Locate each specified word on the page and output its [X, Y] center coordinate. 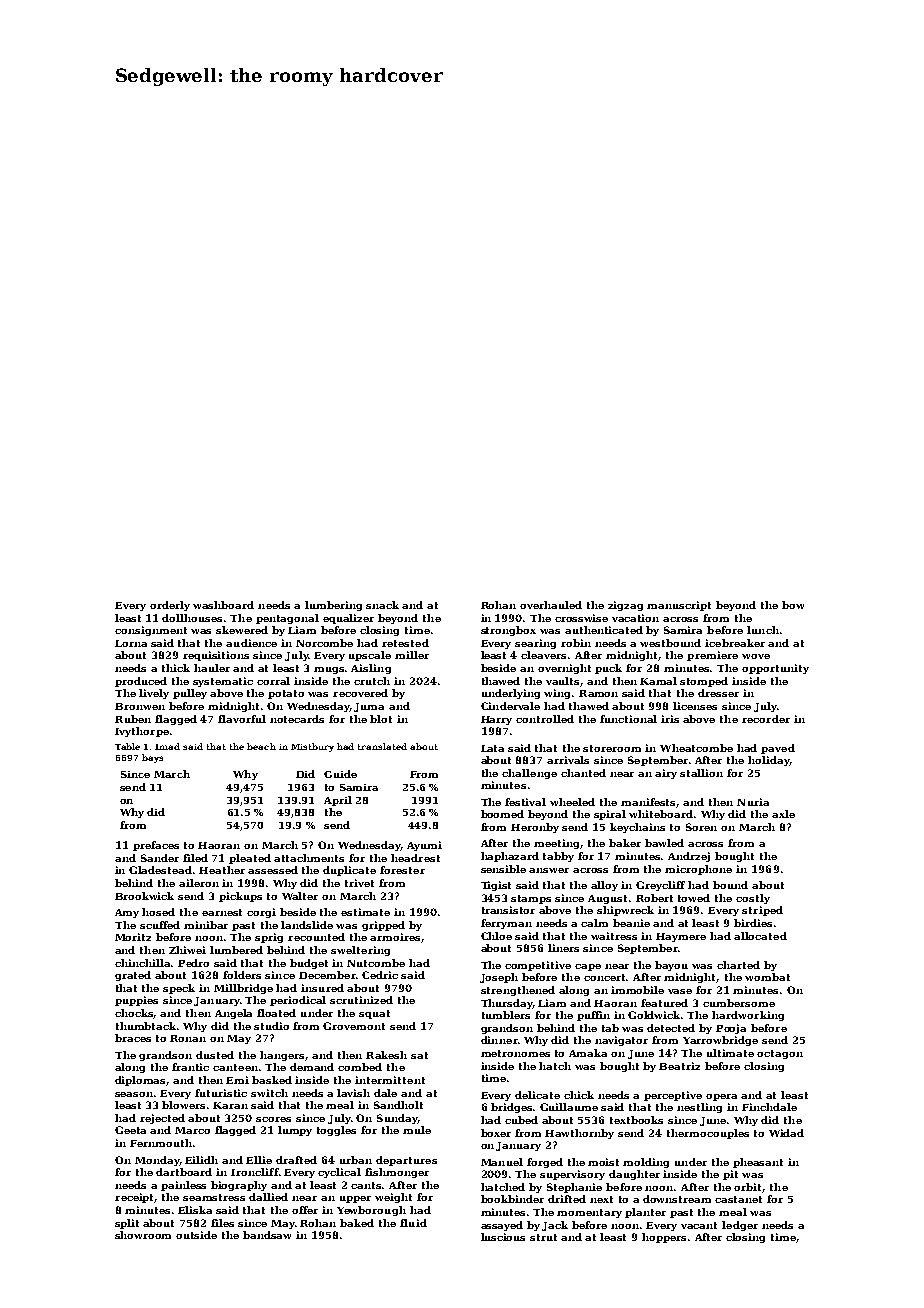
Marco [192, 1130]
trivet [359, 883]
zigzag [625, 606]
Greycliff [660, 886]
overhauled [551, 605]
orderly [170, 606]
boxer [496, 1133]
